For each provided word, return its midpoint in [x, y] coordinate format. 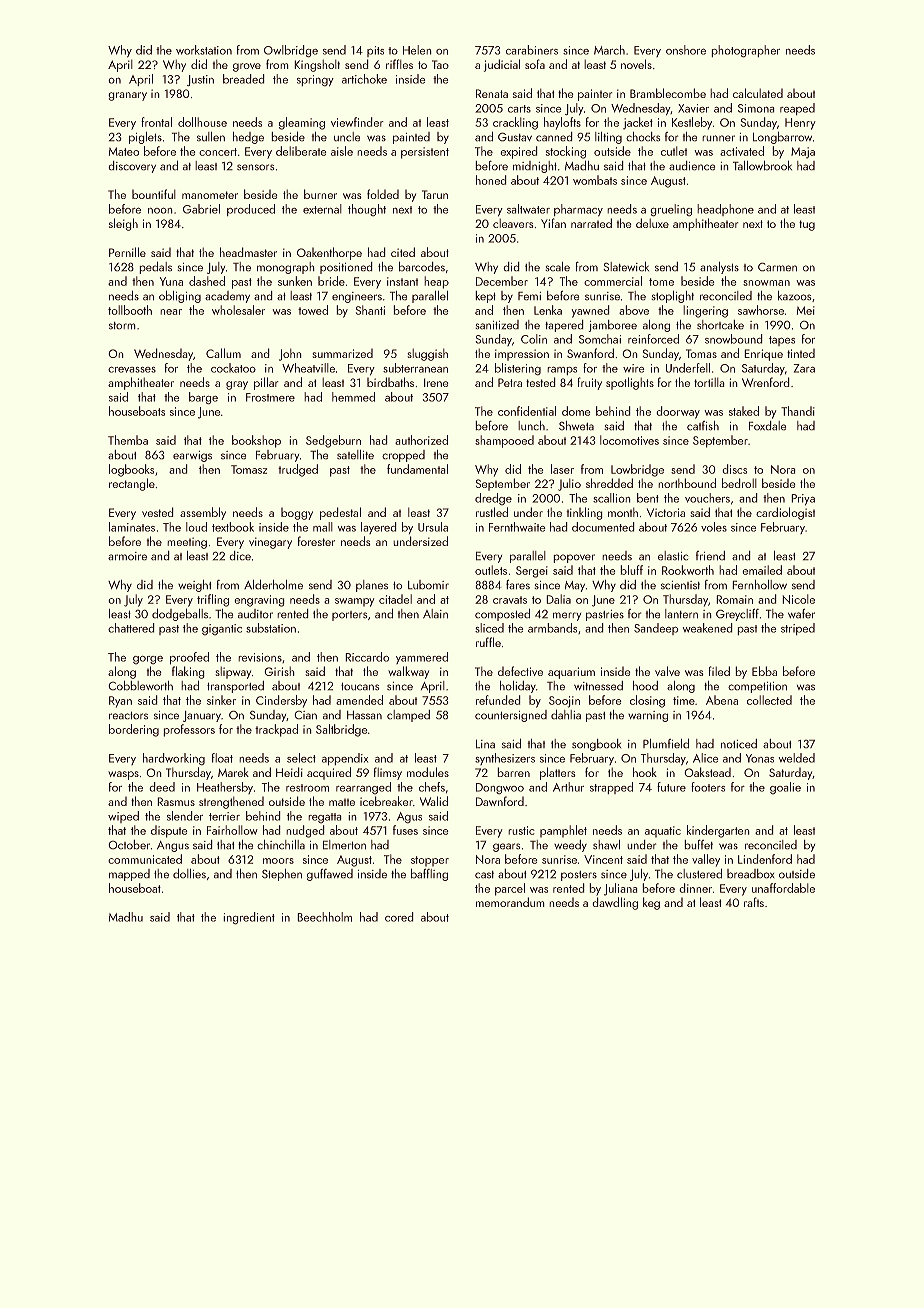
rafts [754, 902]
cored [399, 917]
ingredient [249, 918]
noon [160, 211]
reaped [797, 109]
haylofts [562, 123]
